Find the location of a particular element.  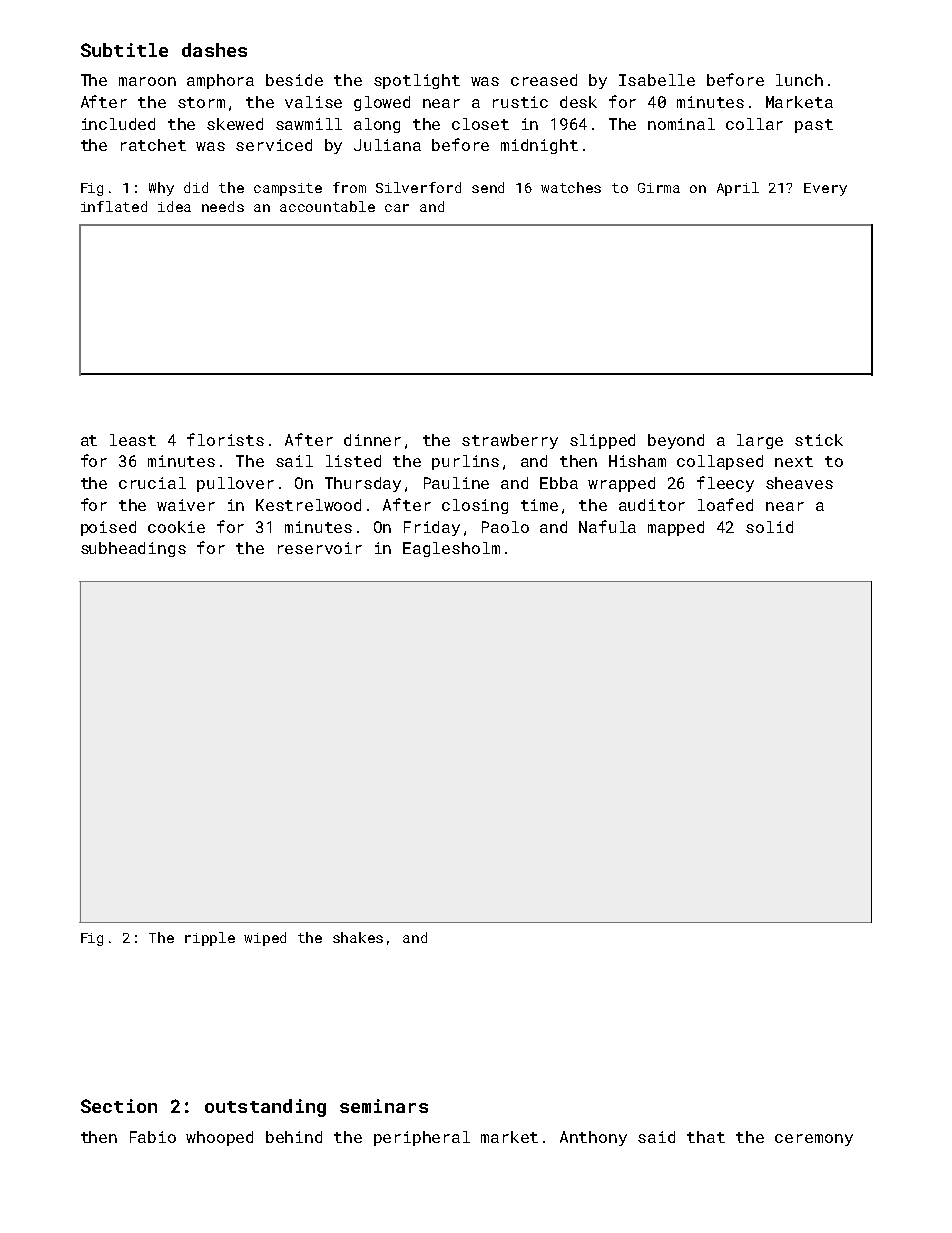

mapped is located at coordinates (676, 528).
